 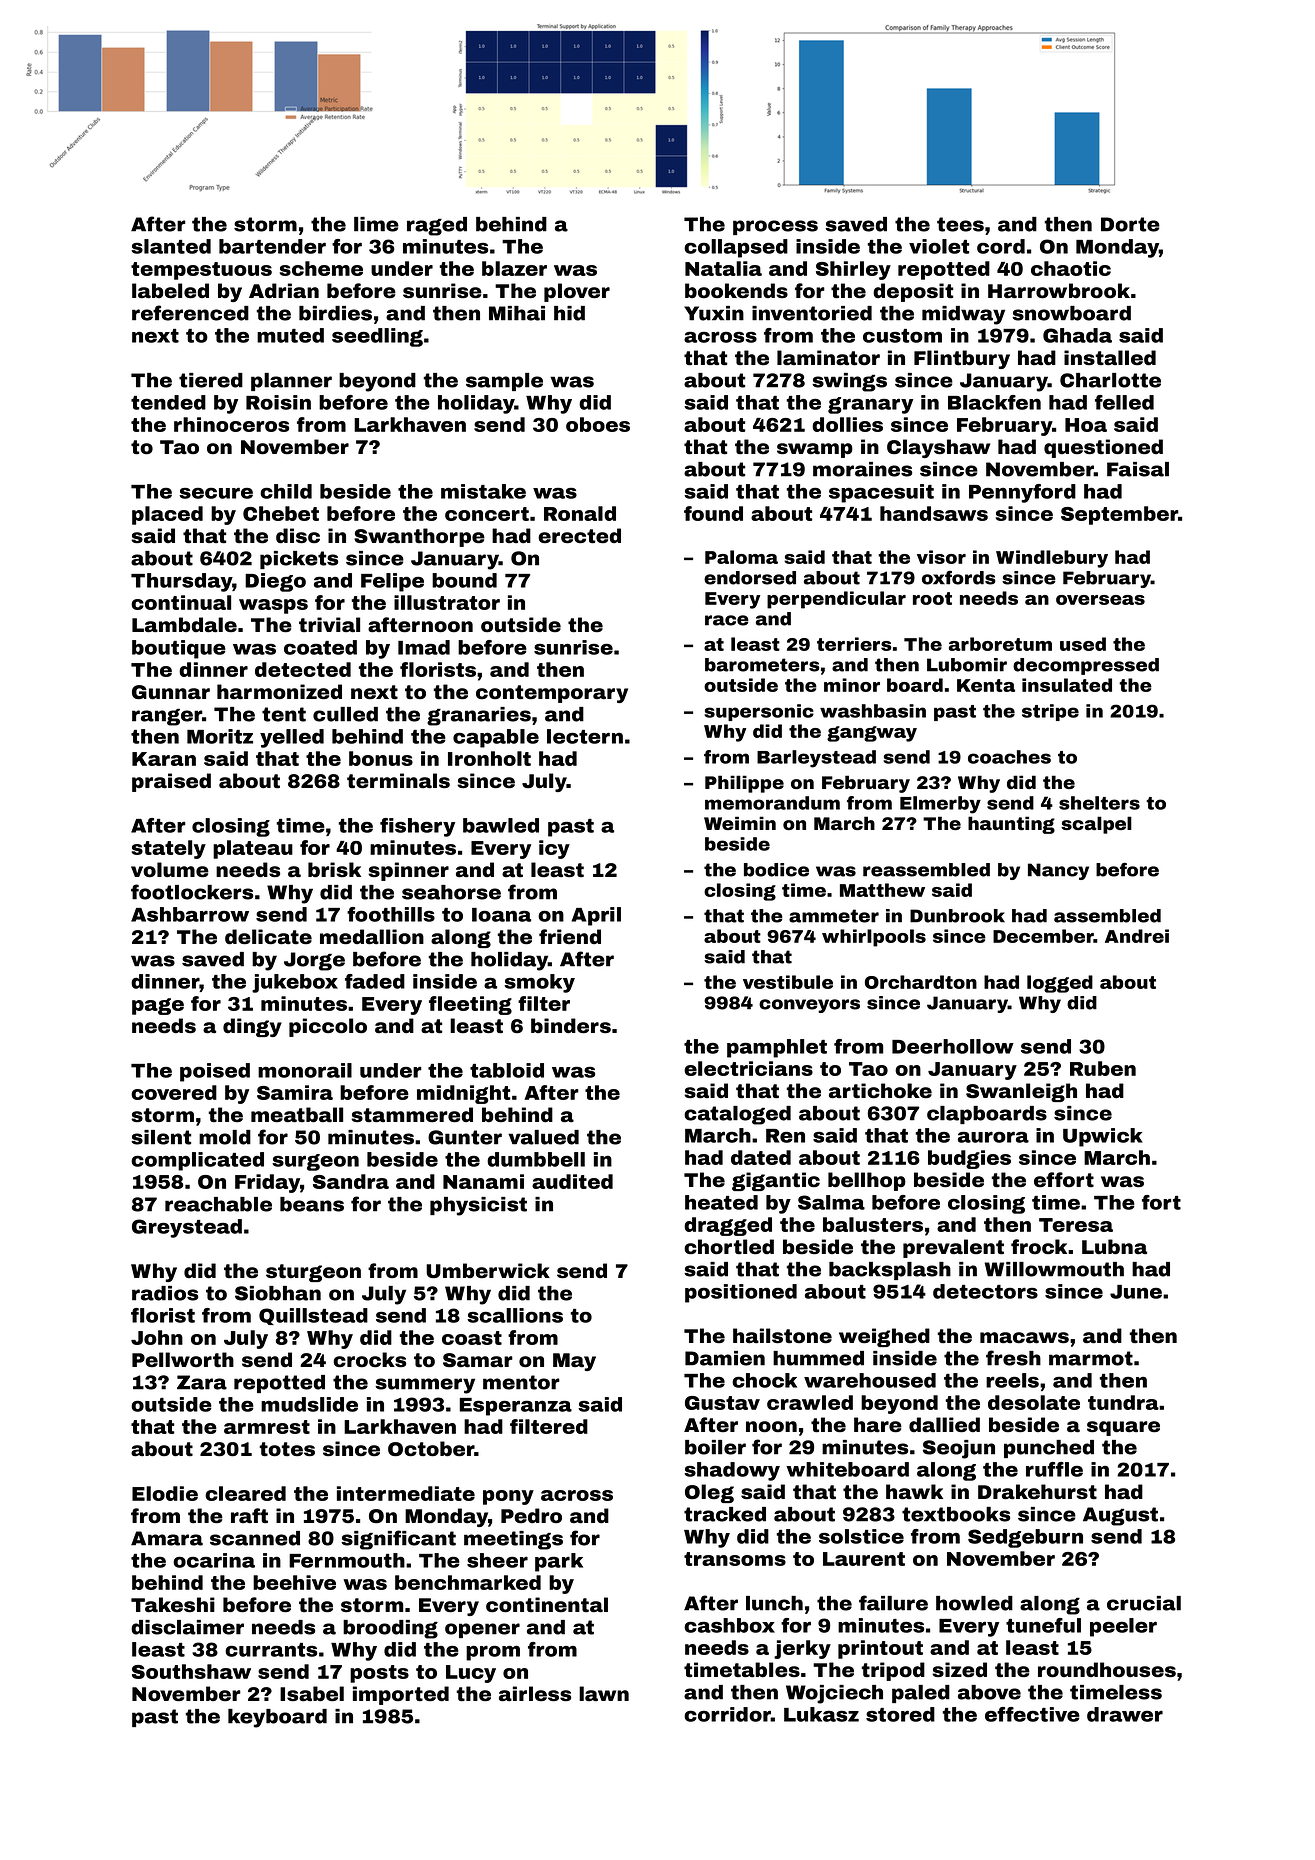 What do you see at coordinates (715, 1447) in the screenshot?
I see `boiler` at bounding box center [715, 1447].
